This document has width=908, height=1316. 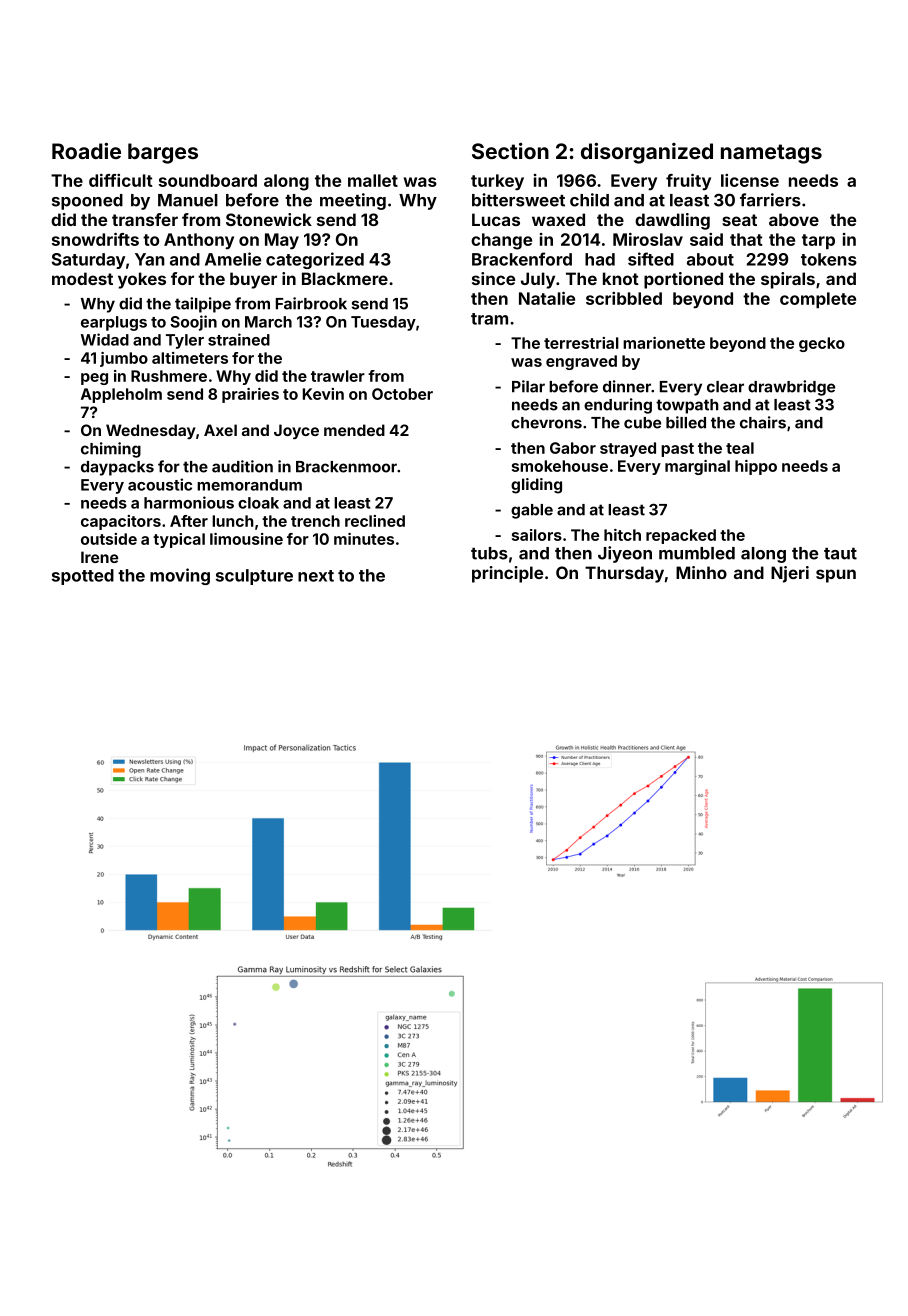 I want to click on disorganized, so click(x=647, y=153).
